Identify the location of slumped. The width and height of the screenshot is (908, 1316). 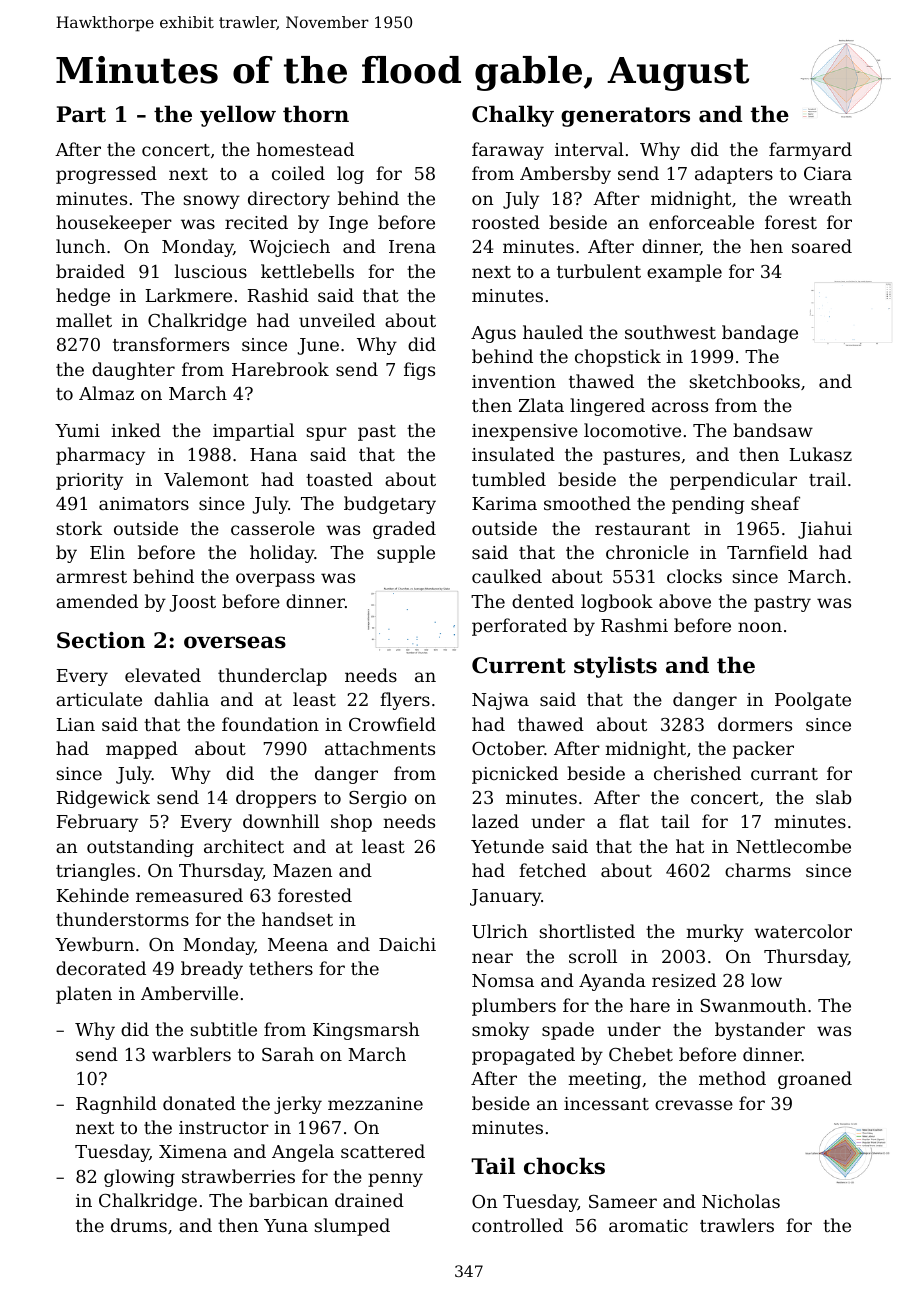
(352, 1227).
